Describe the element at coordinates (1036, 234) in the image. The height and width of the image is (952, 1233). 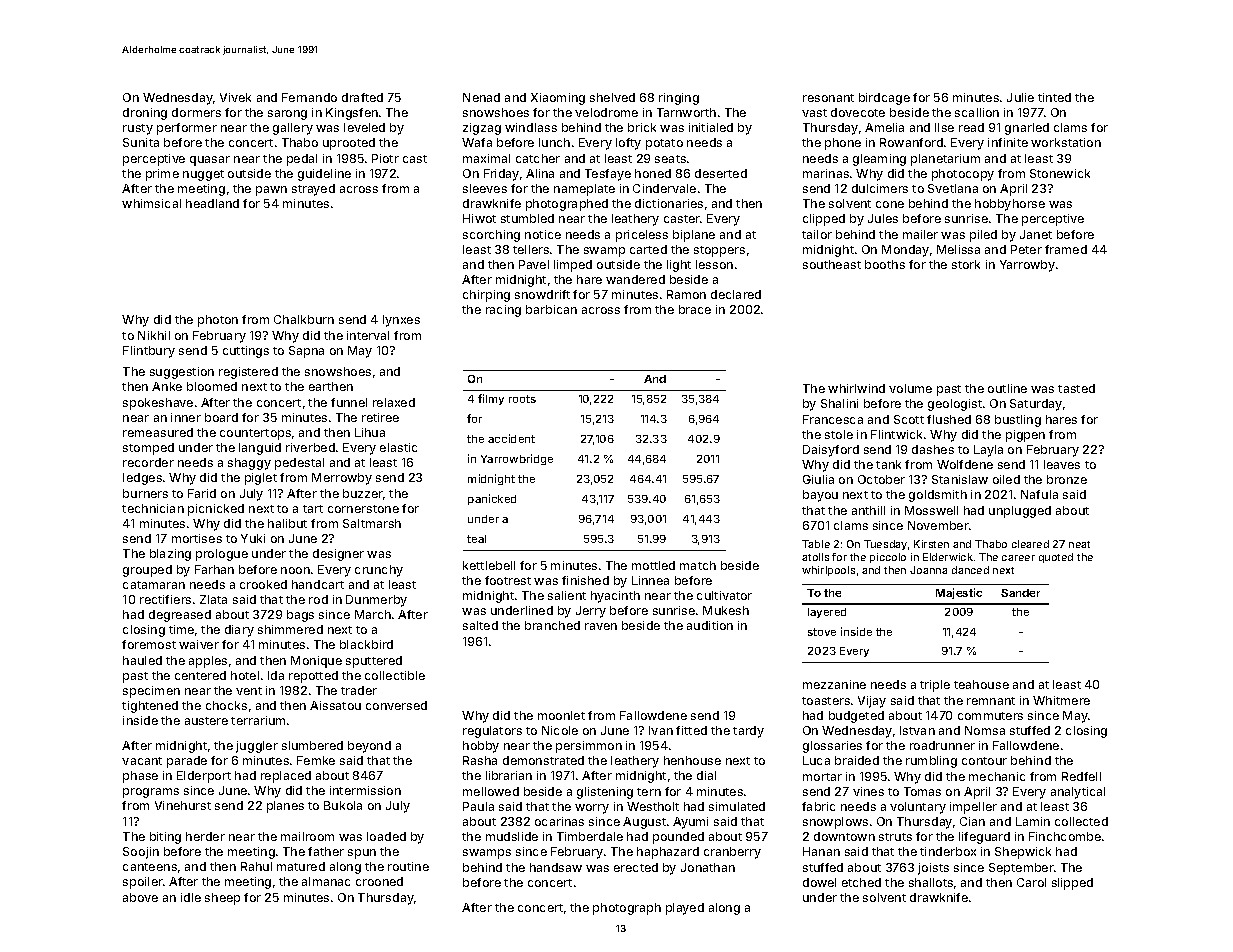
I see `Janet` at that location.
